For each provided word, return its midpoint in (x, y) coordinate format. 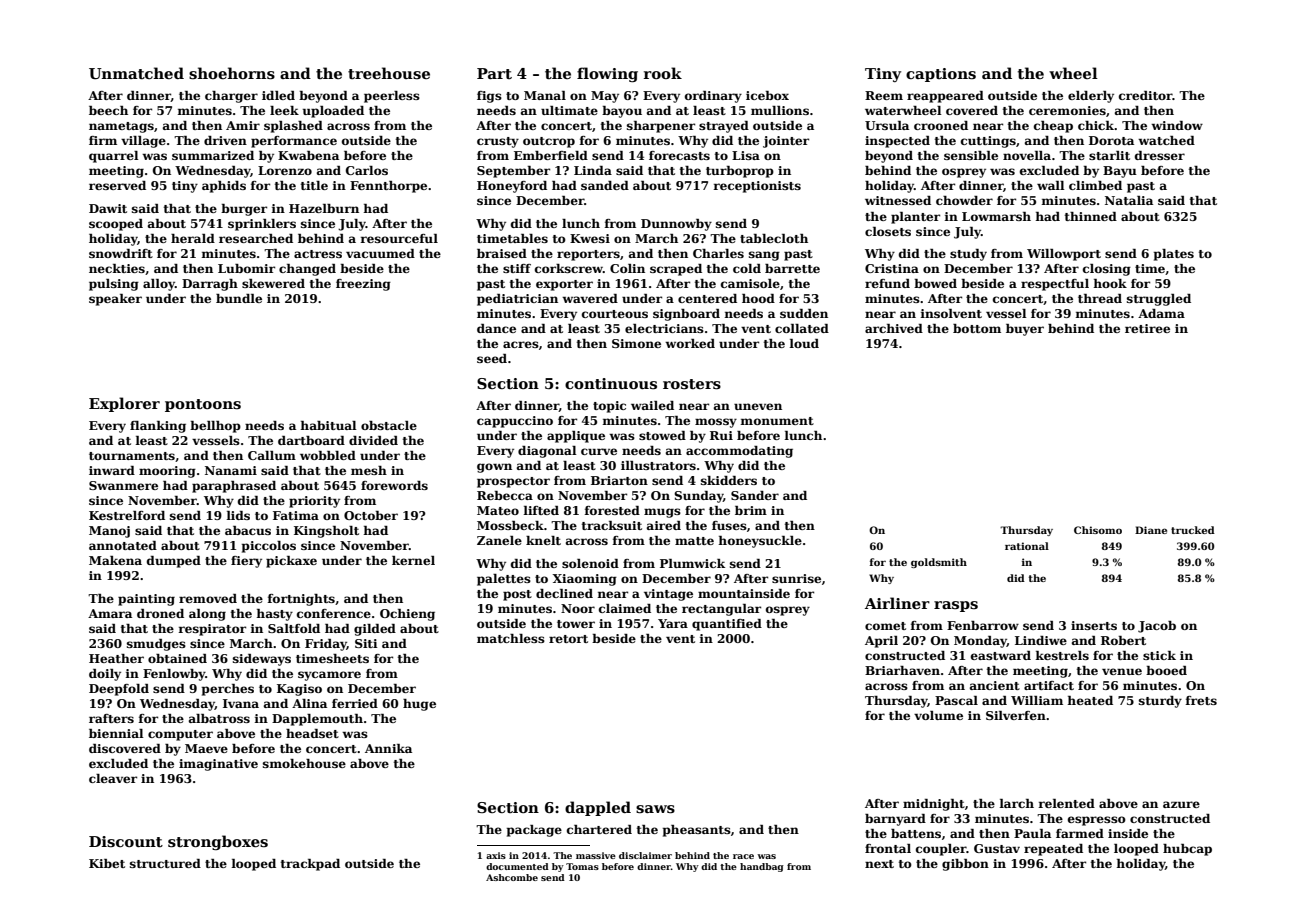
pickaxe (291, 562)
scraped (676, 270)
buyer (1025, 330)
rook (663, 73)
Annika (388, 748)
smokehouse (304, 763)
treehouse (389, 73)
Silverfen (1016, 715)
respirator (212, 630)
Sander (755, 495)
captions (941, 75)
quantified (727, 625)
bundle (239, 298)
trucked (1193, 530)
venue (1122, 671)
